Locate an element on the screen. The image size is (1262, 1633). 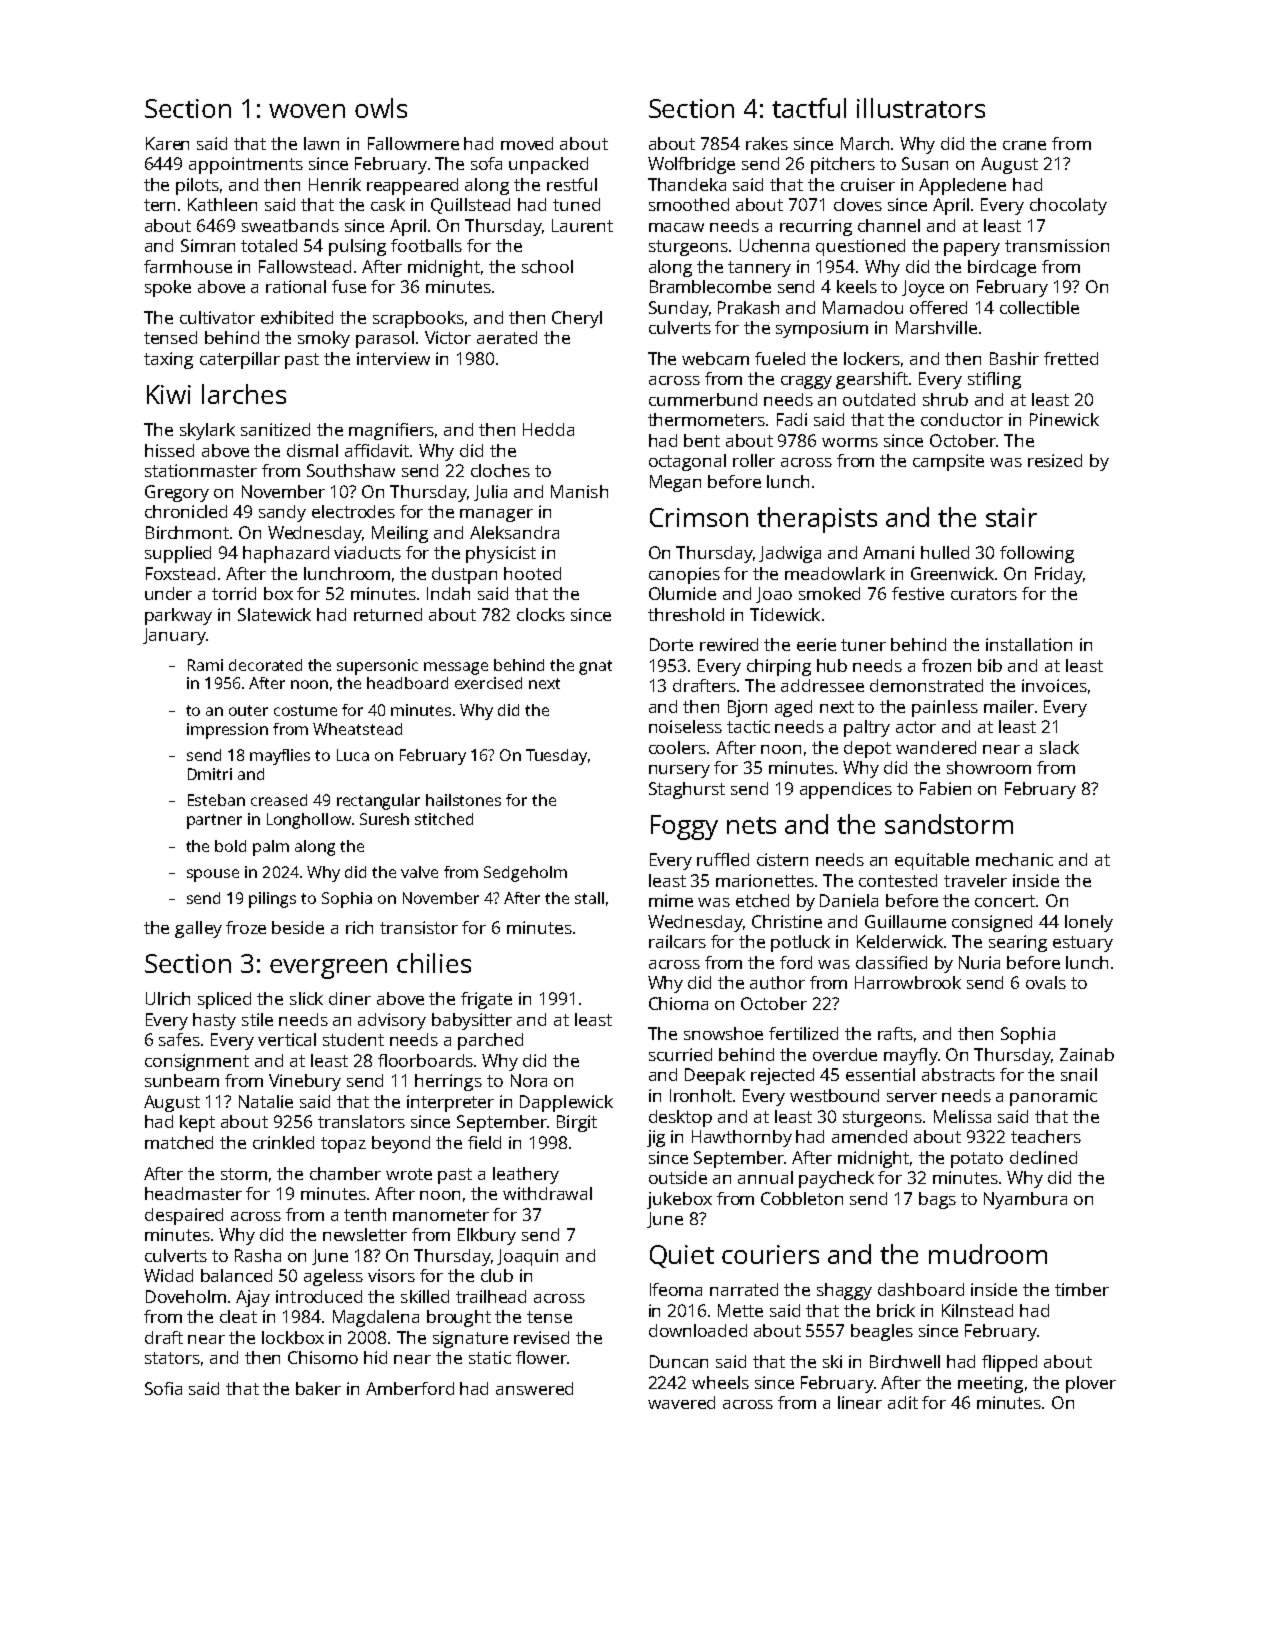
diner is located at coordinates (350, 998).
